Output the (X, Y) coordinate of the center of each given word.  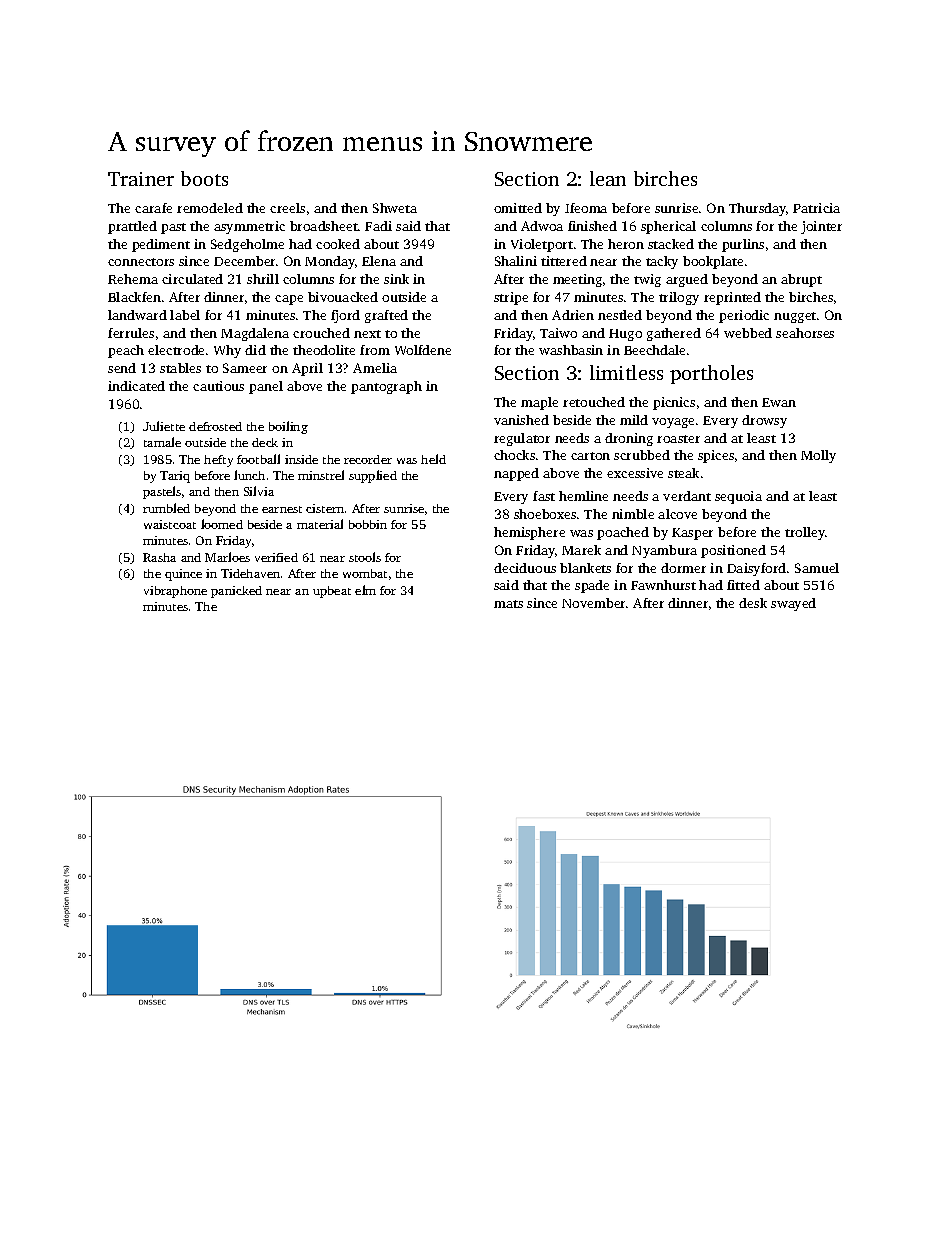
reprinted (732, 298)
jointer (821, 227)
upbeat (332, 592)
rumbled (166, 508)
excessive (635, 473)
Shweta (395, 208)
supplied (373, 476)
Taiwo (558, 333)
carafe (153, 208)
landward (137, 315)
